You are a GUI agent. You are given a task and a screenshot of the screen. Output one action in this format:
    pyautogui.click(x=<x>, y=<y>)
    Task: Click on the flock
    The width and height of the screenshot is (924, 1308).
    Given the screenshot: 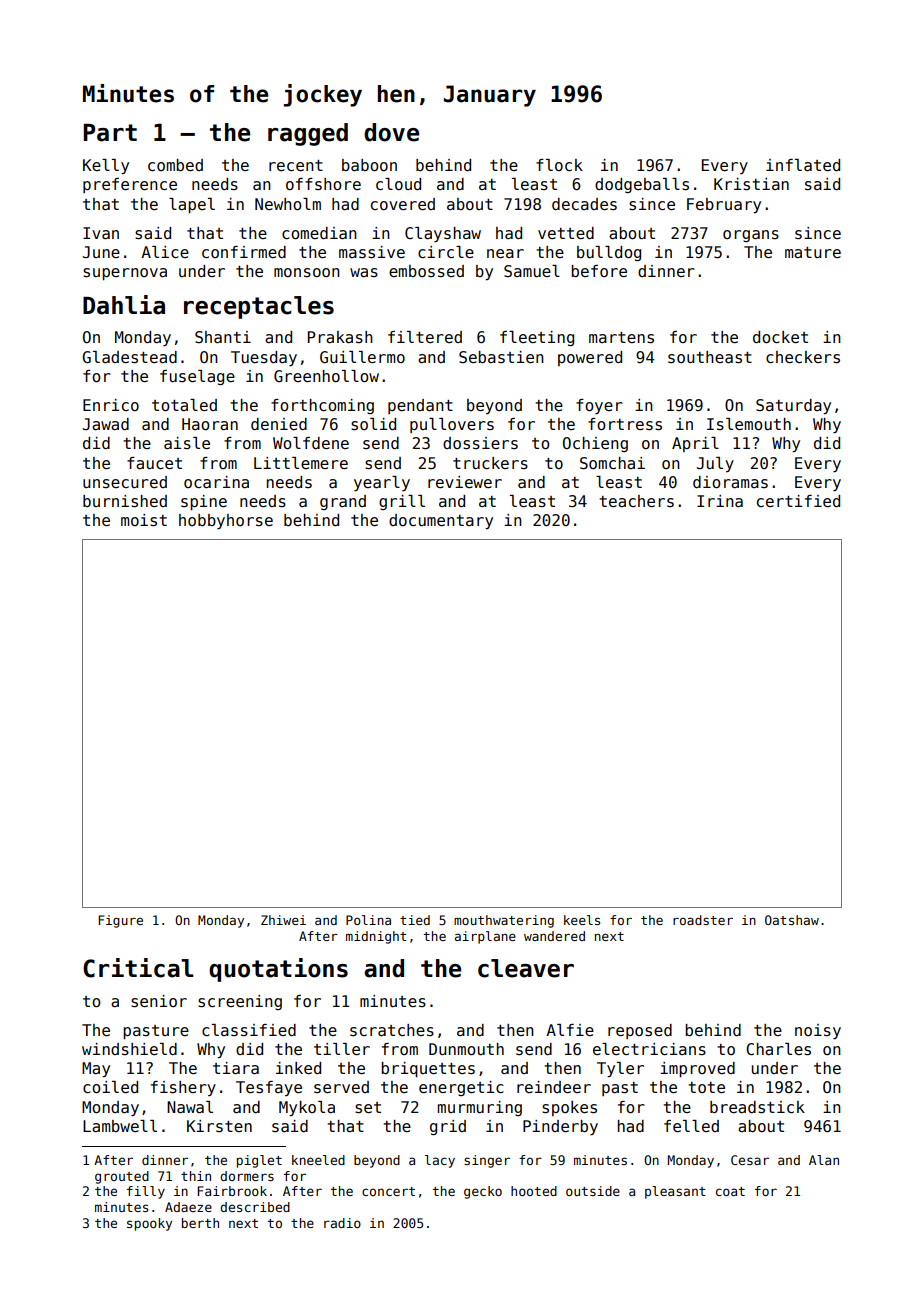 What is the action you would take?
    pyautogui.click(x=559, y=165)
